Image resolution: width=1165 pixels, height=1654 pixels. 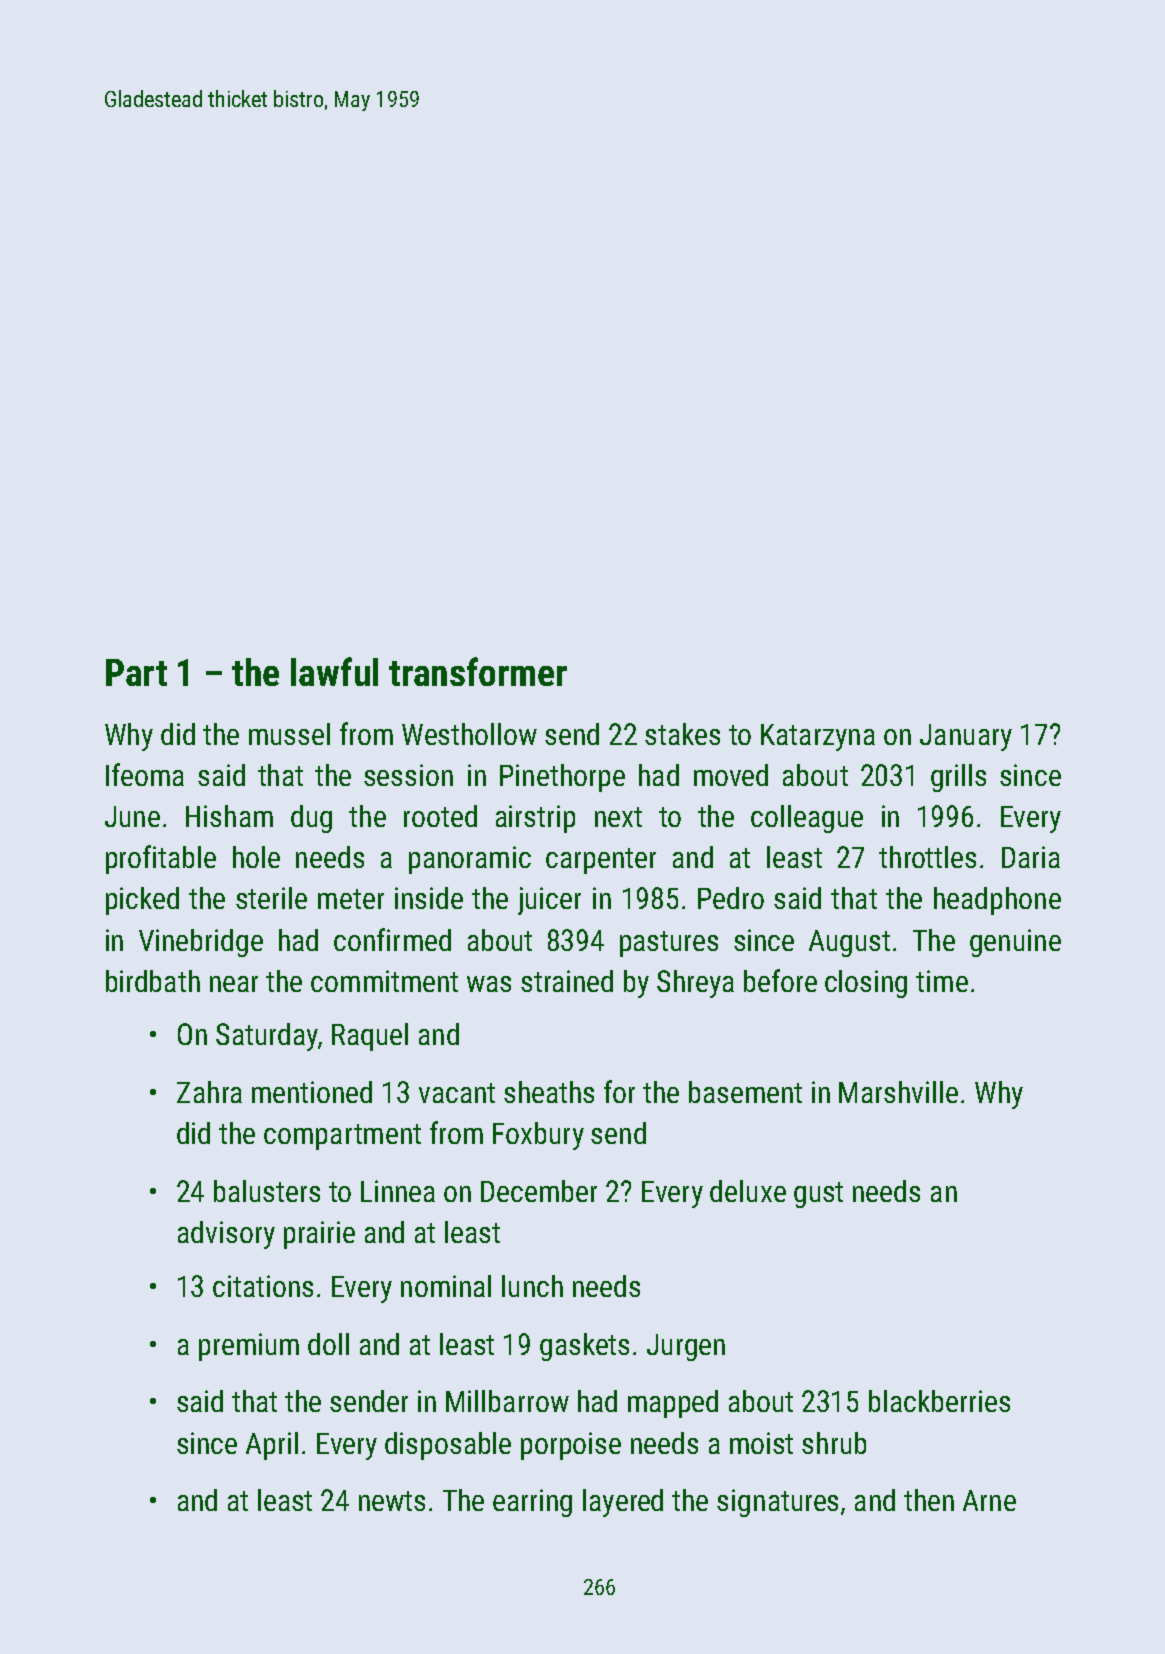 What do you see at coordinates (478, 671) in the screenshot?
I see `transformer` at bounding box center [478, 671].
